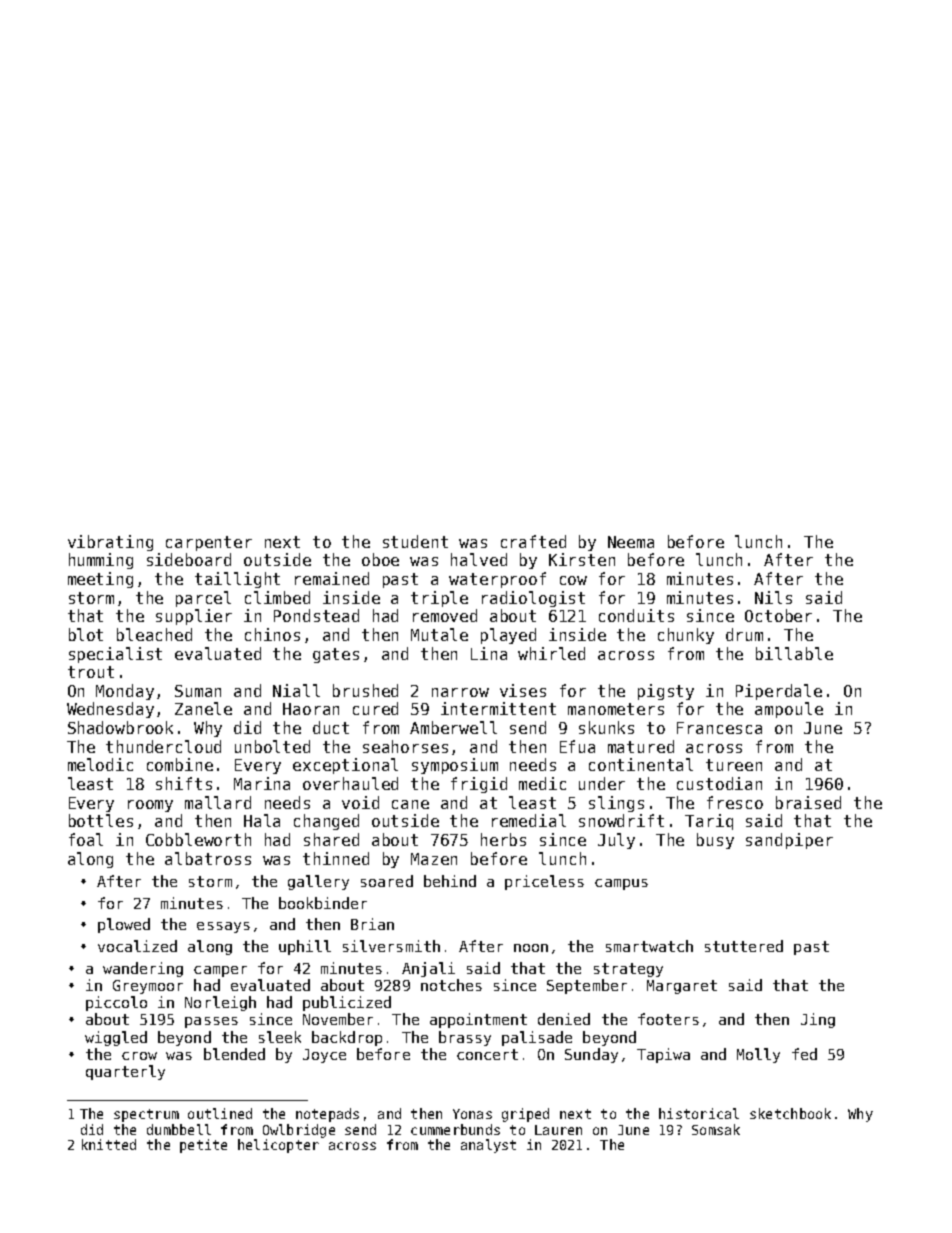  I want to click on Norleigh, so click(220, 1003).
